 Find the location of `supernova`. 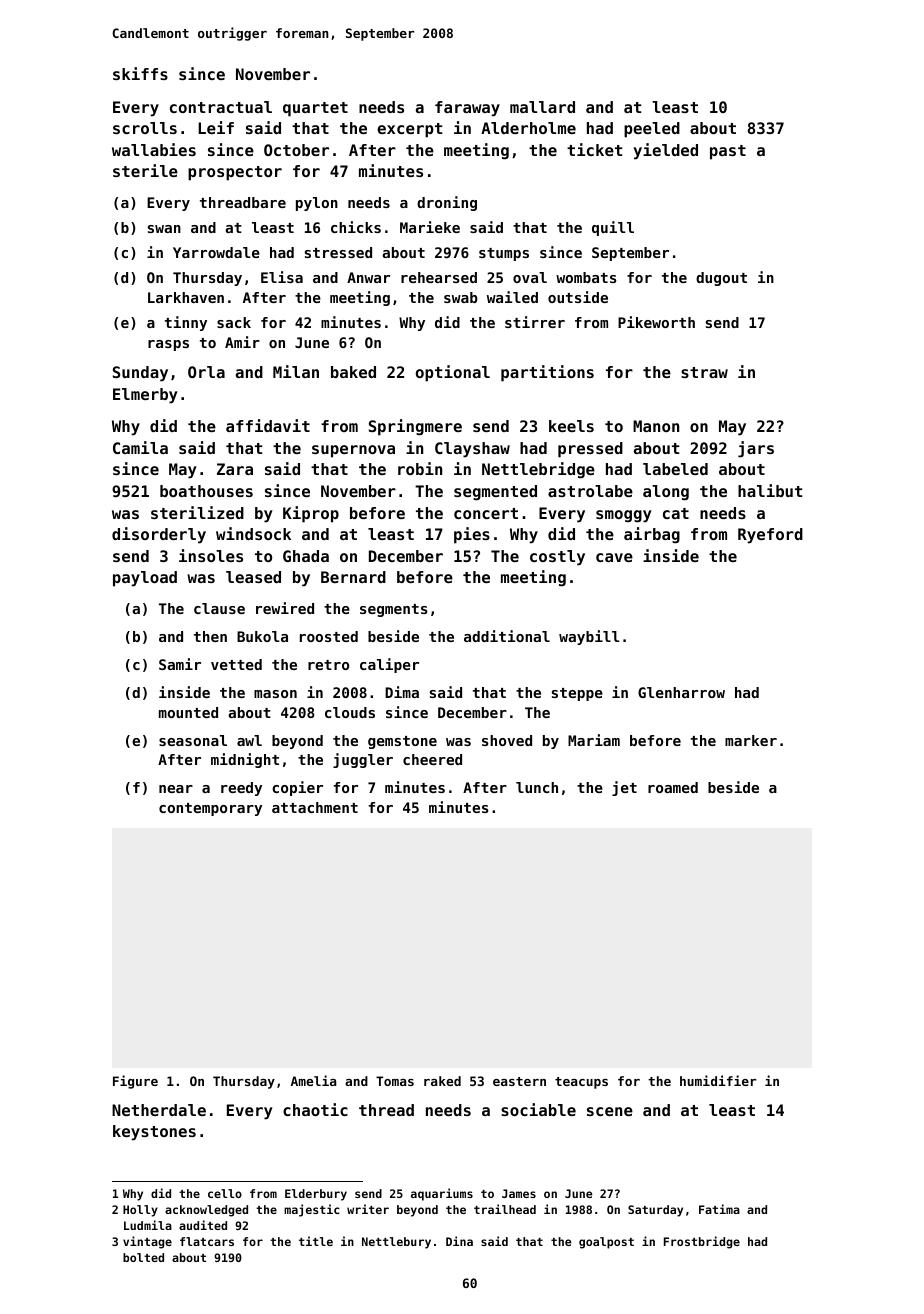

supernova is located at coordinates (353, 451).
